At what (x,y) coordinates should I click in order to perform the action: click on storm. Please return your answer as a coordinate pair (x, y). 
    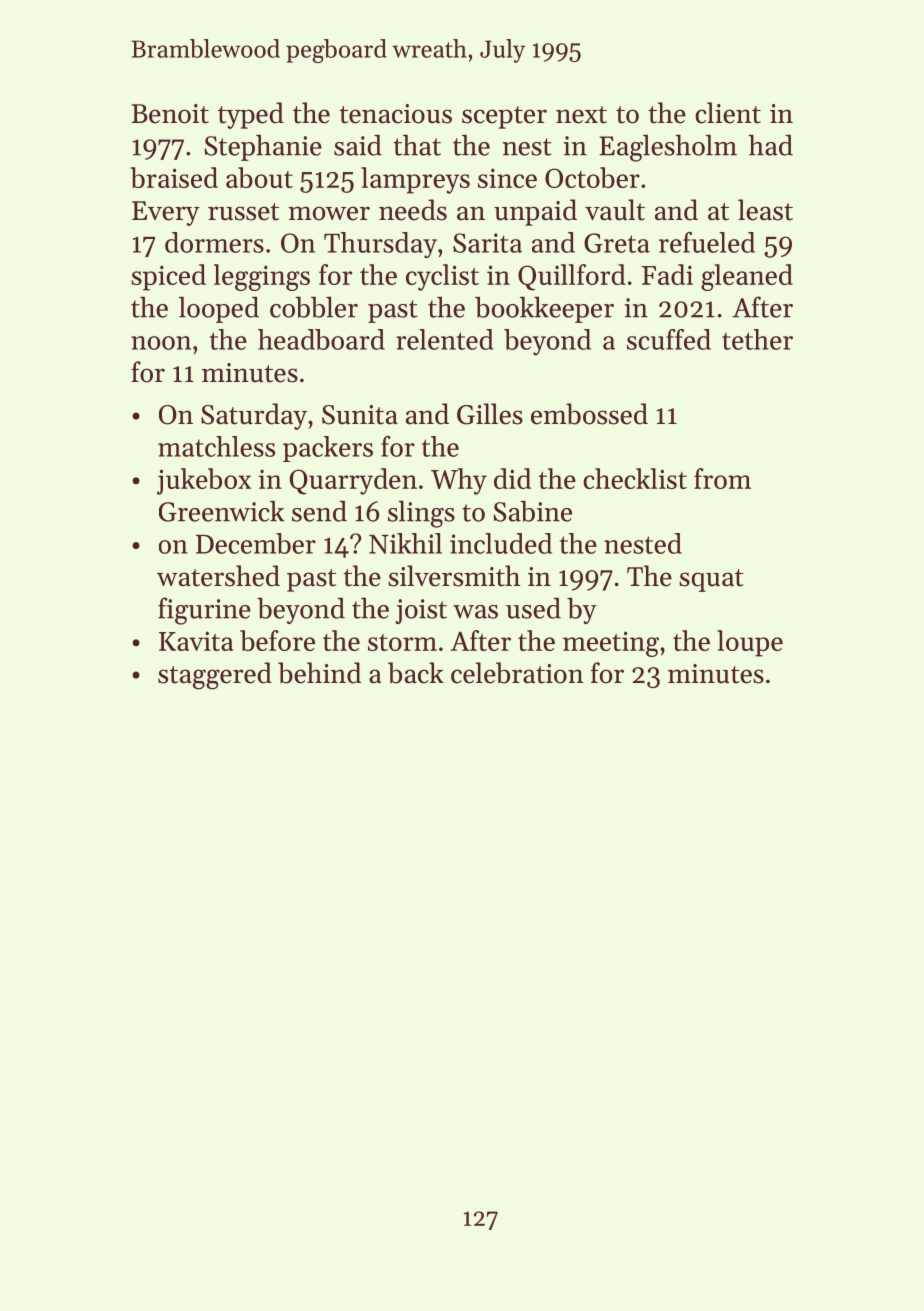
    Looking at the image, I should click on (402, 642).
